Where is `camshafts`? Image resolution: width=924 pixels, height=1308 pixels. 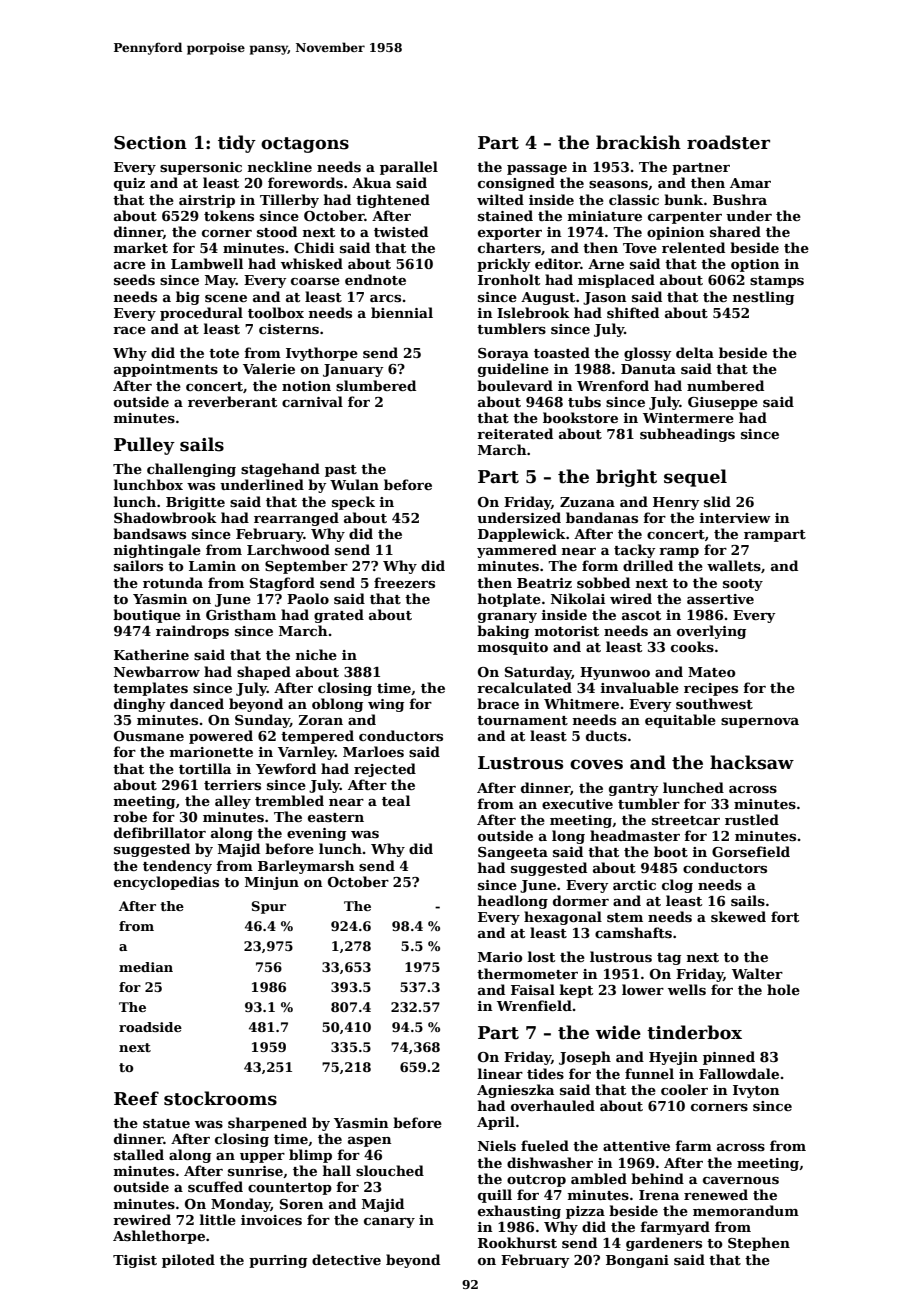 camshafts is located at coordinates (633, 932).
